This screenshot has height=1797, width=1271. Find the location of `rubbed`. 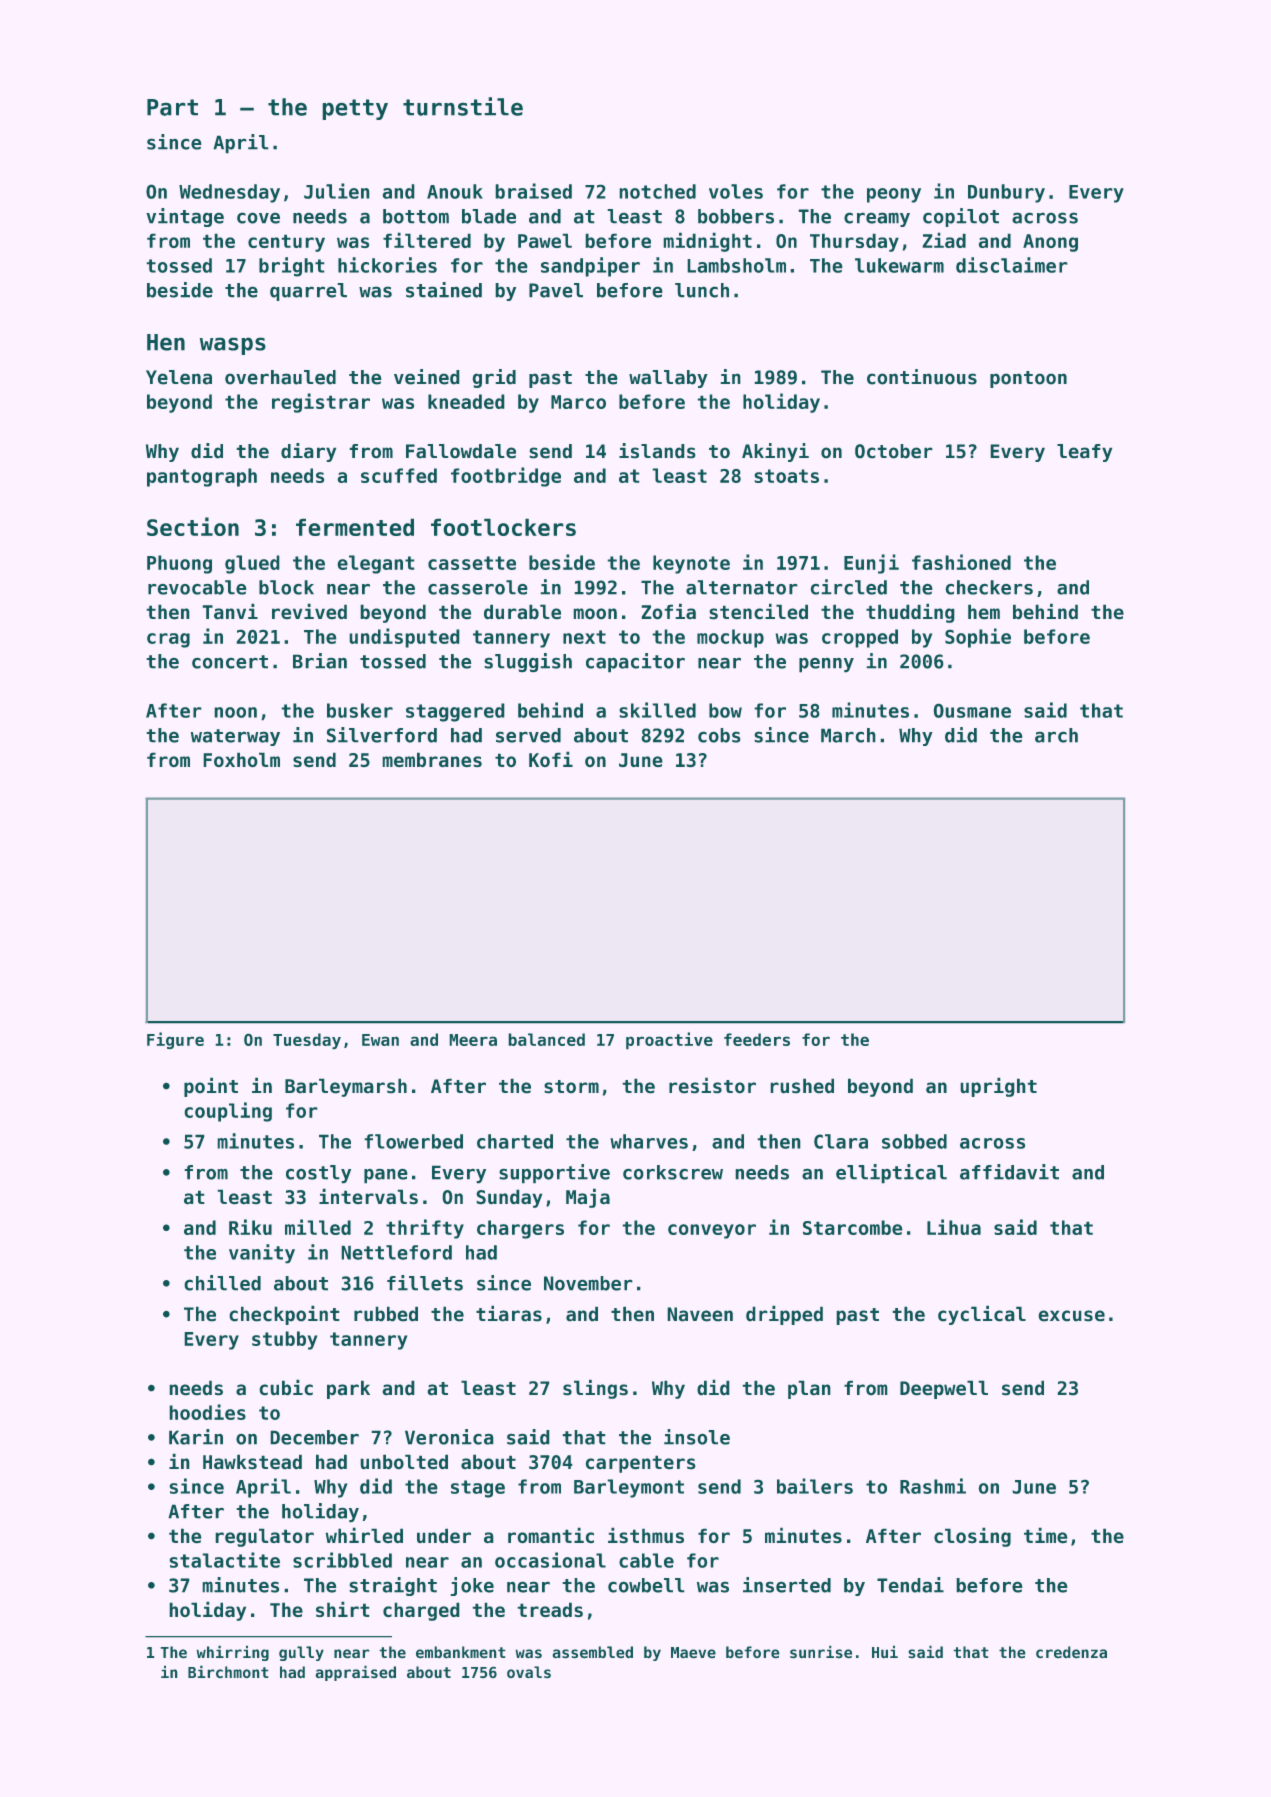

rubbed is located at coordinates (386, 1314).
